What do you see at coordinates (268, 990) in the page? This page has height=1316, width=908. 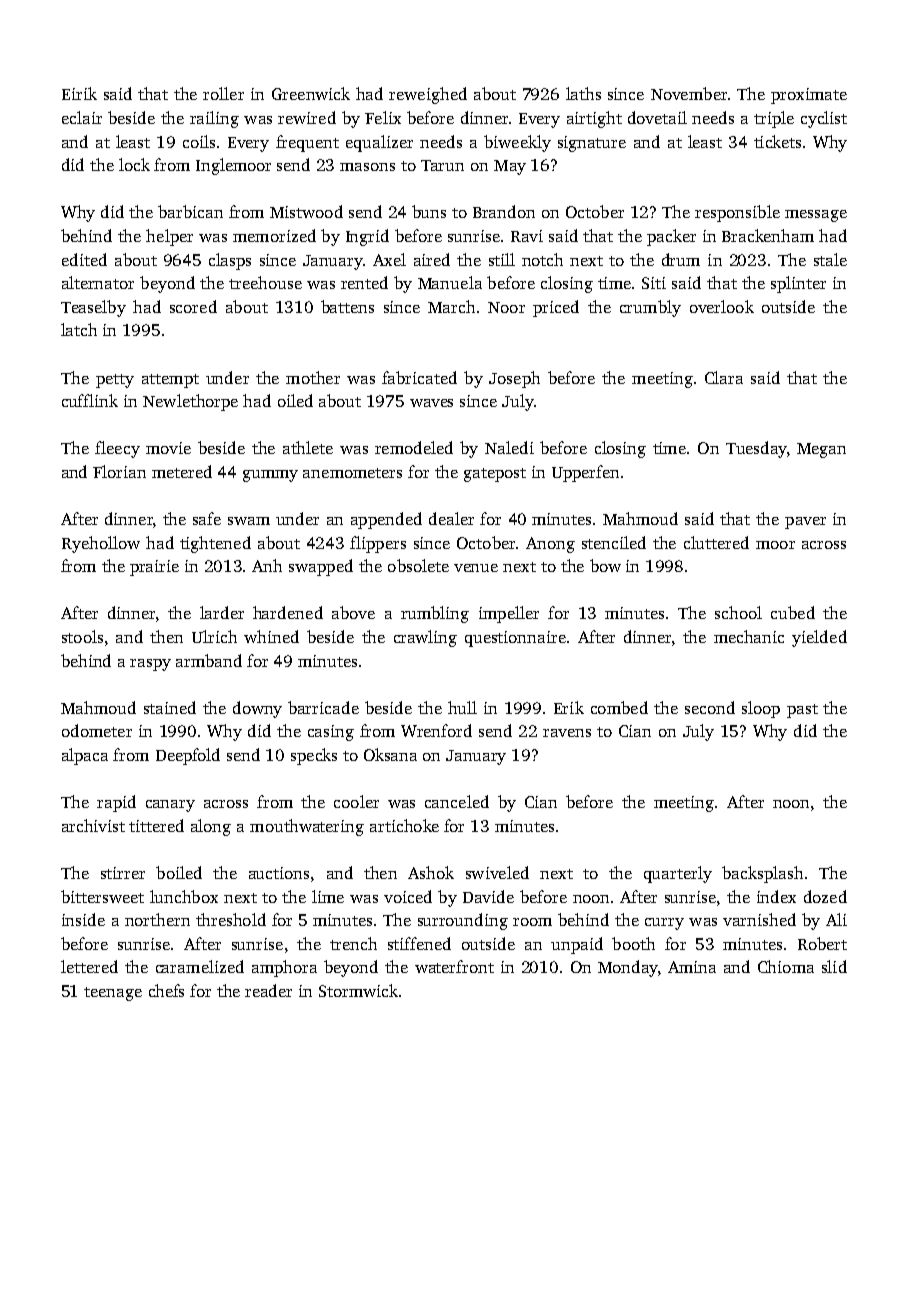 I see `reader` at bounding box center [268, 990].
